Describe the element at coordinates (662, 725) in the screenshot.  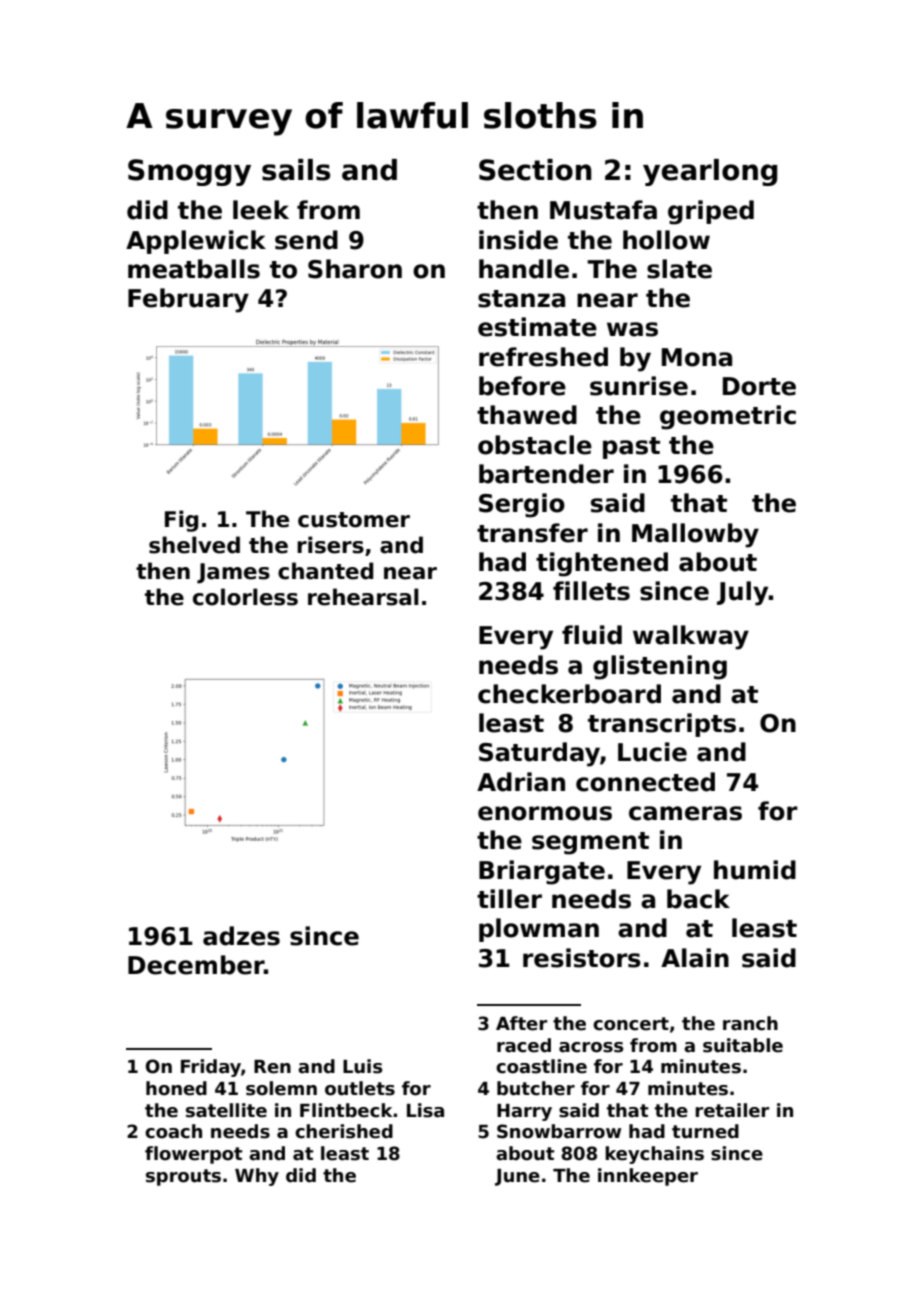
I see `transcripts` at that location.
